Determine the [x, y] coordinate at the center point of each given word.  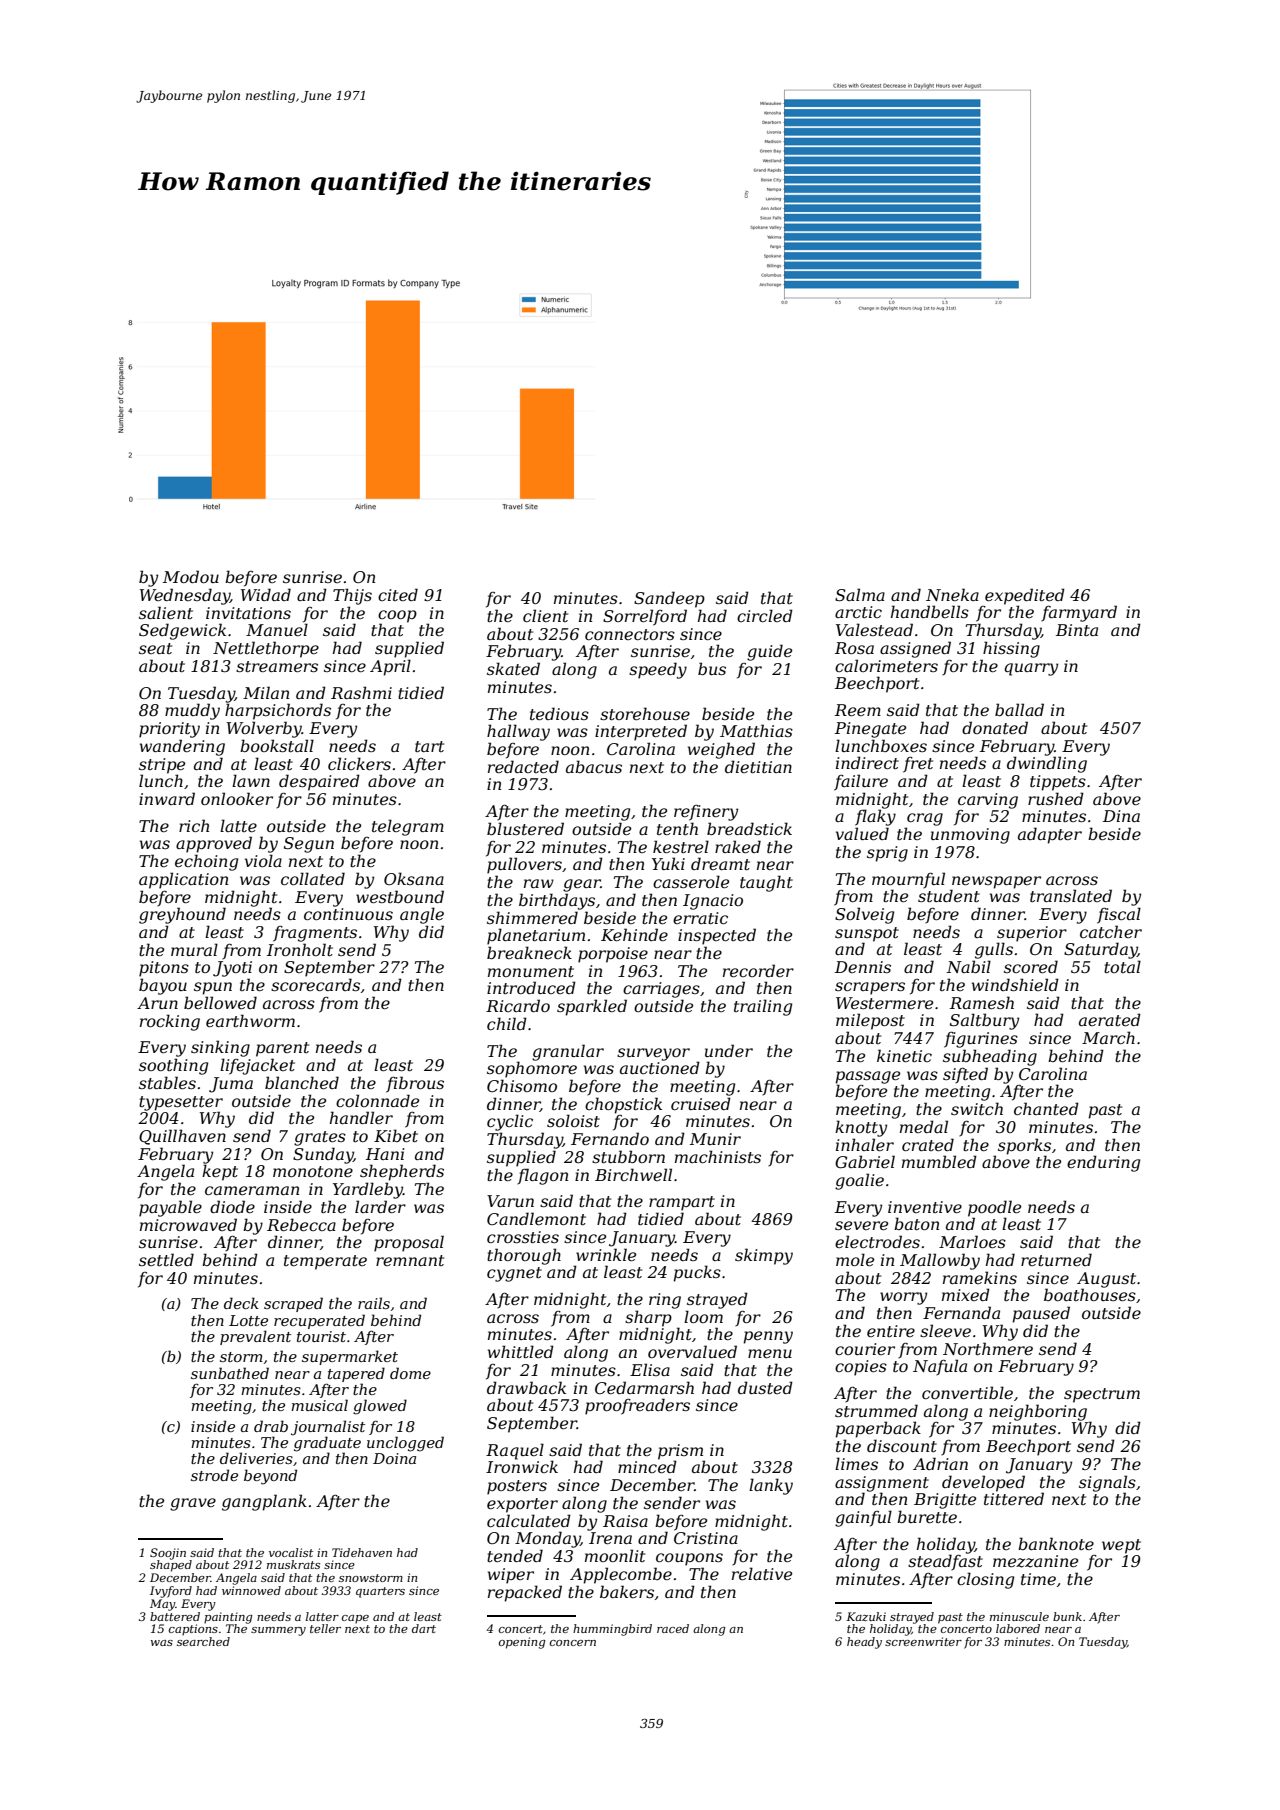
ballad [1019, 709]
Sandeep [669, 599]
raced [673, 1628]
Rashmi [361, 692]
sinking [220, 1048]
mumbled [939, 1161]
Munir [715, 1139]
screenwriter [923, 1641]
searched [203, 1641]
